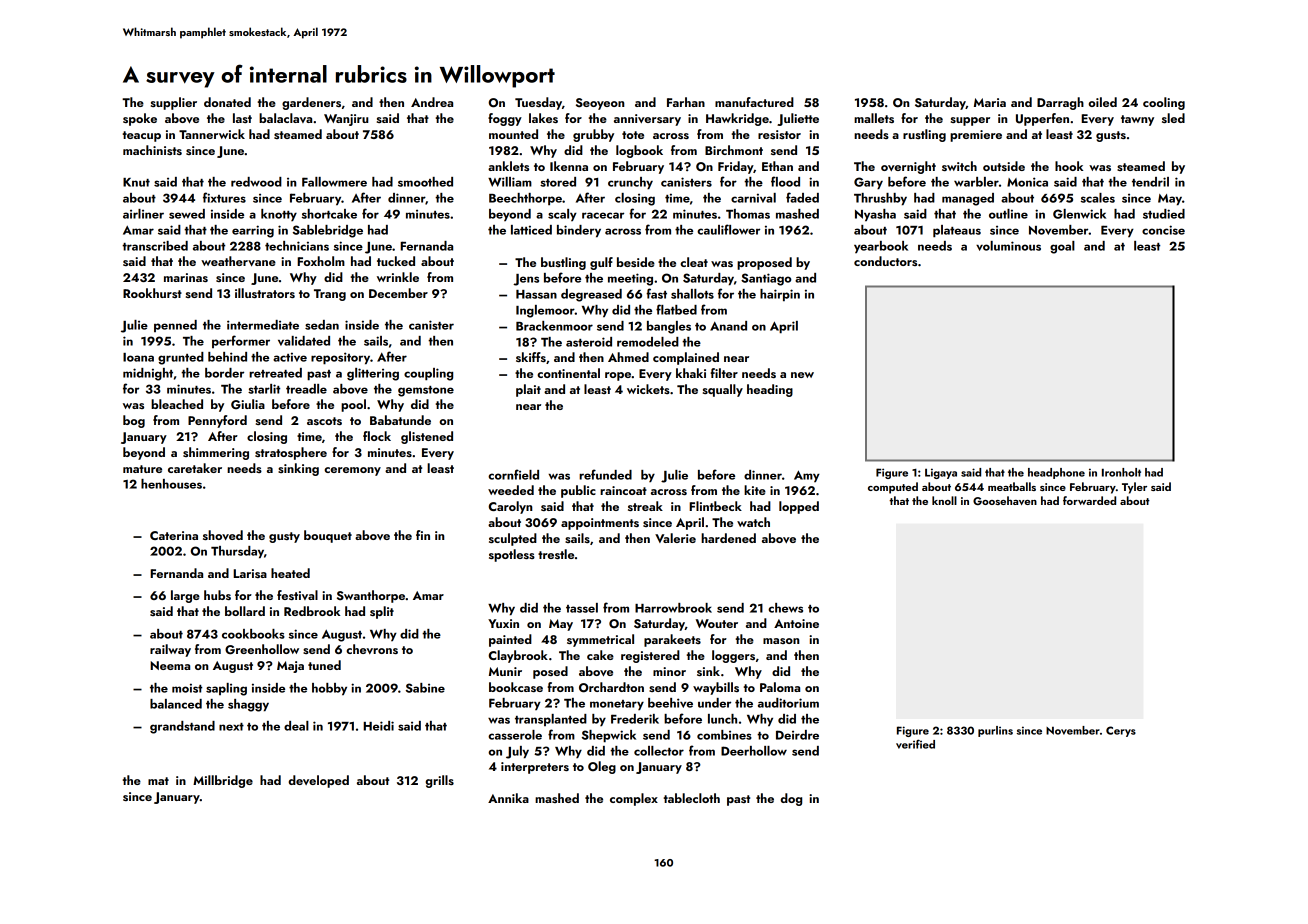  Describe the element at coordinates (136, 182) in the screenshot. I see `Knut` at that location.
